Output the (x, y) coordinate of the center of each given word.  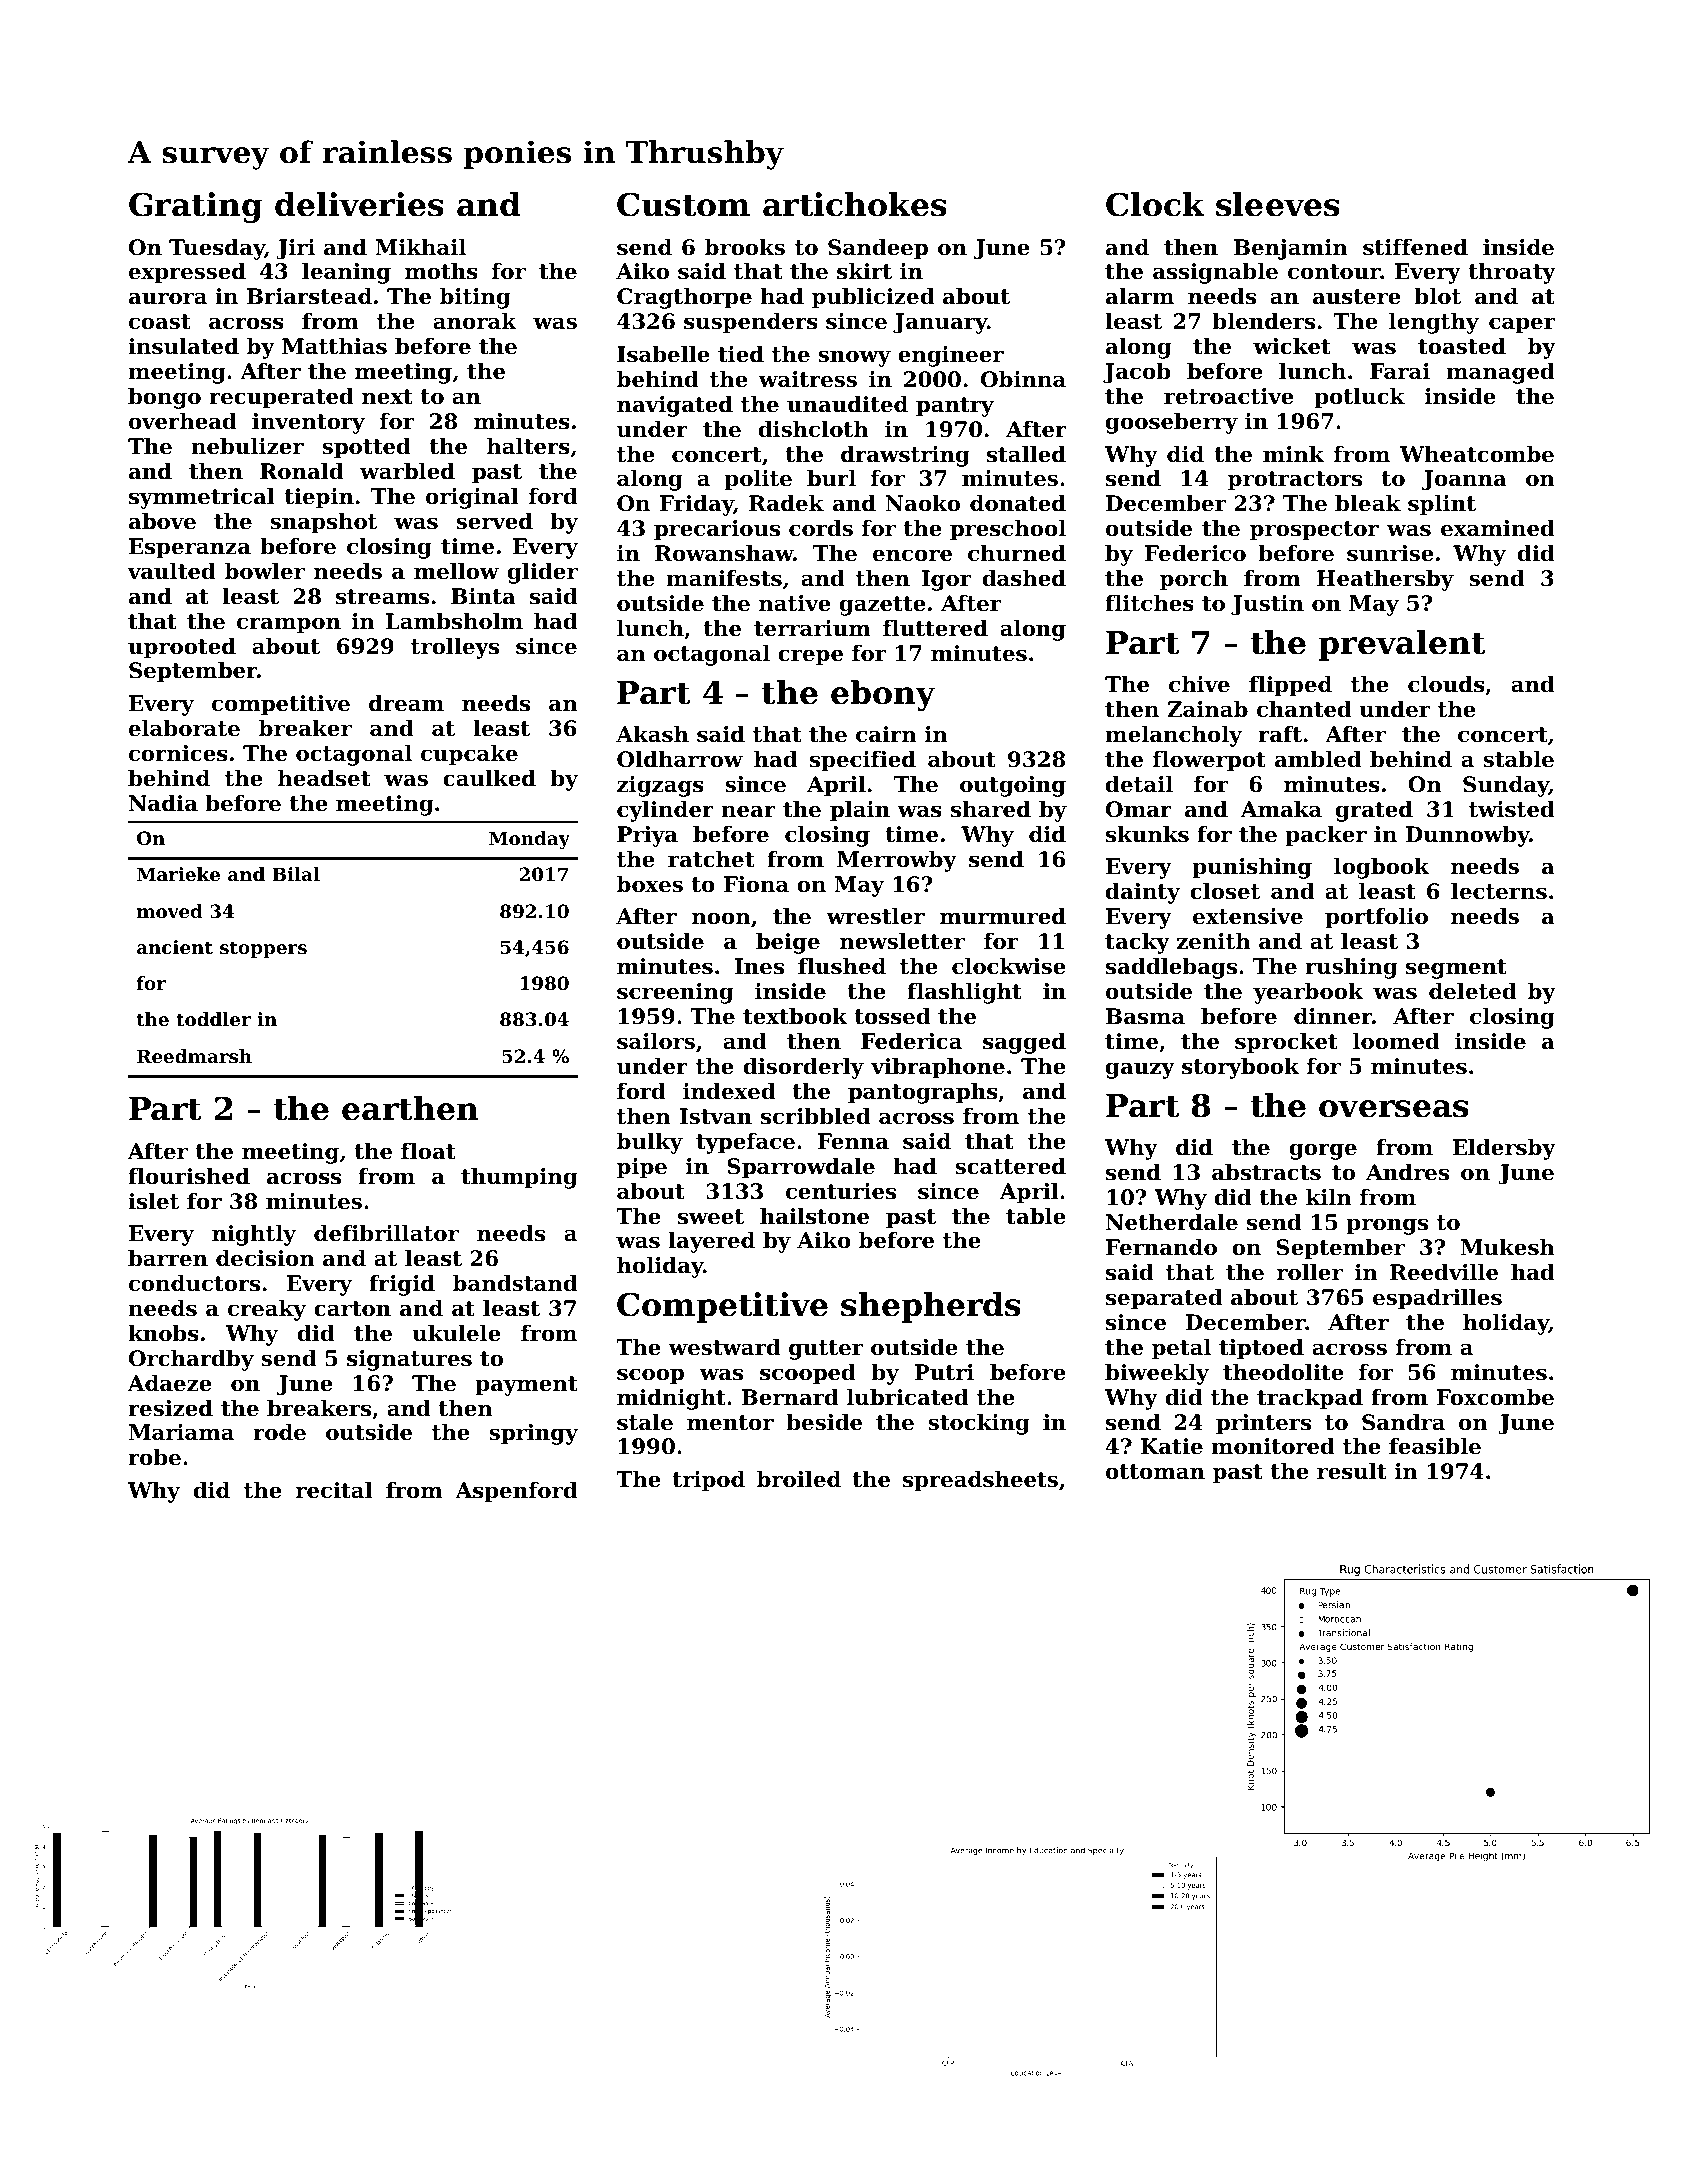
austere (1357, 297)
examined (1498, 528)
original (472, 498)
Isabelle (663, 354)
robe (154, 1457)
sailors (656, 1041)
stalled (1026, 454)
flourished (189, 1176)
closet (1225, 891)
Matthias (334, 346)
